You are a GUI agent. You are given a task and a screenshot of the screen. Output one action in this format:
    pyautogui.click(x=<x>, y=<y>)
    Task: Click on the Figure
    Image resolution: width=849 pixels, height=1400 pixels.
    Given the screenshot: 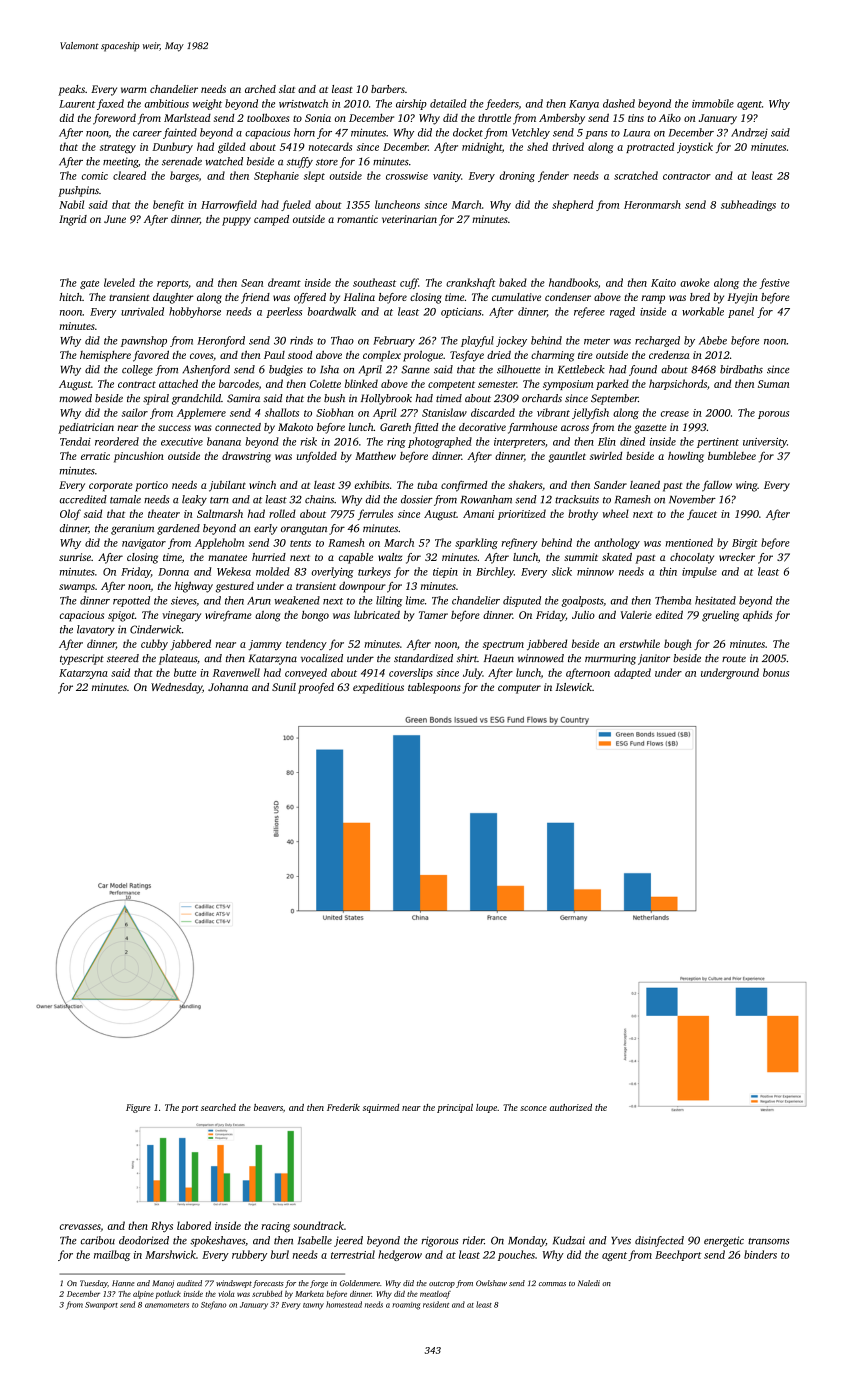 What is the action you would take?
    pyautogui.click(x=138, y=1108)
